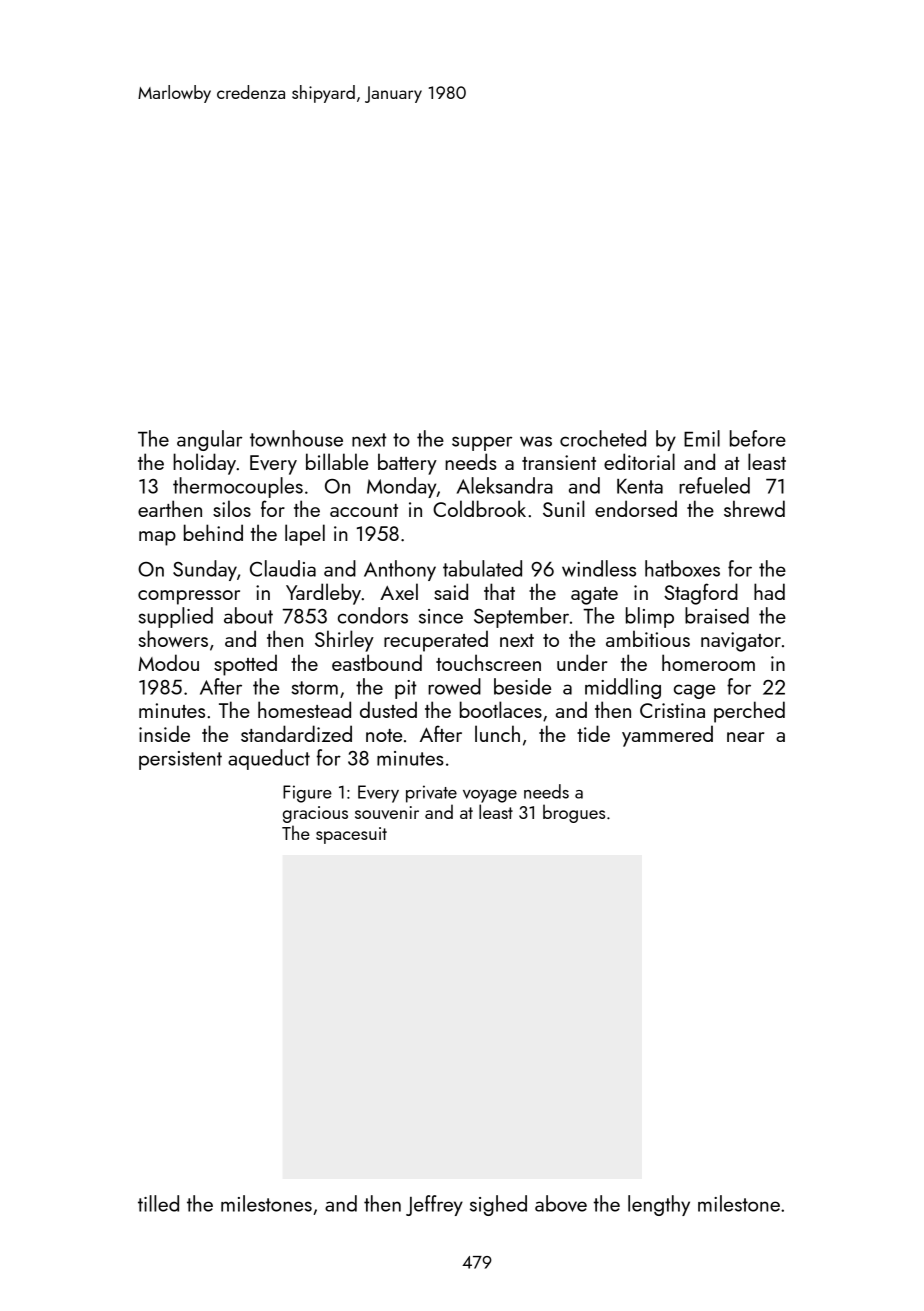  Describe the element at coordinates (667, 736) in the image. I see `yammered` at that location.
